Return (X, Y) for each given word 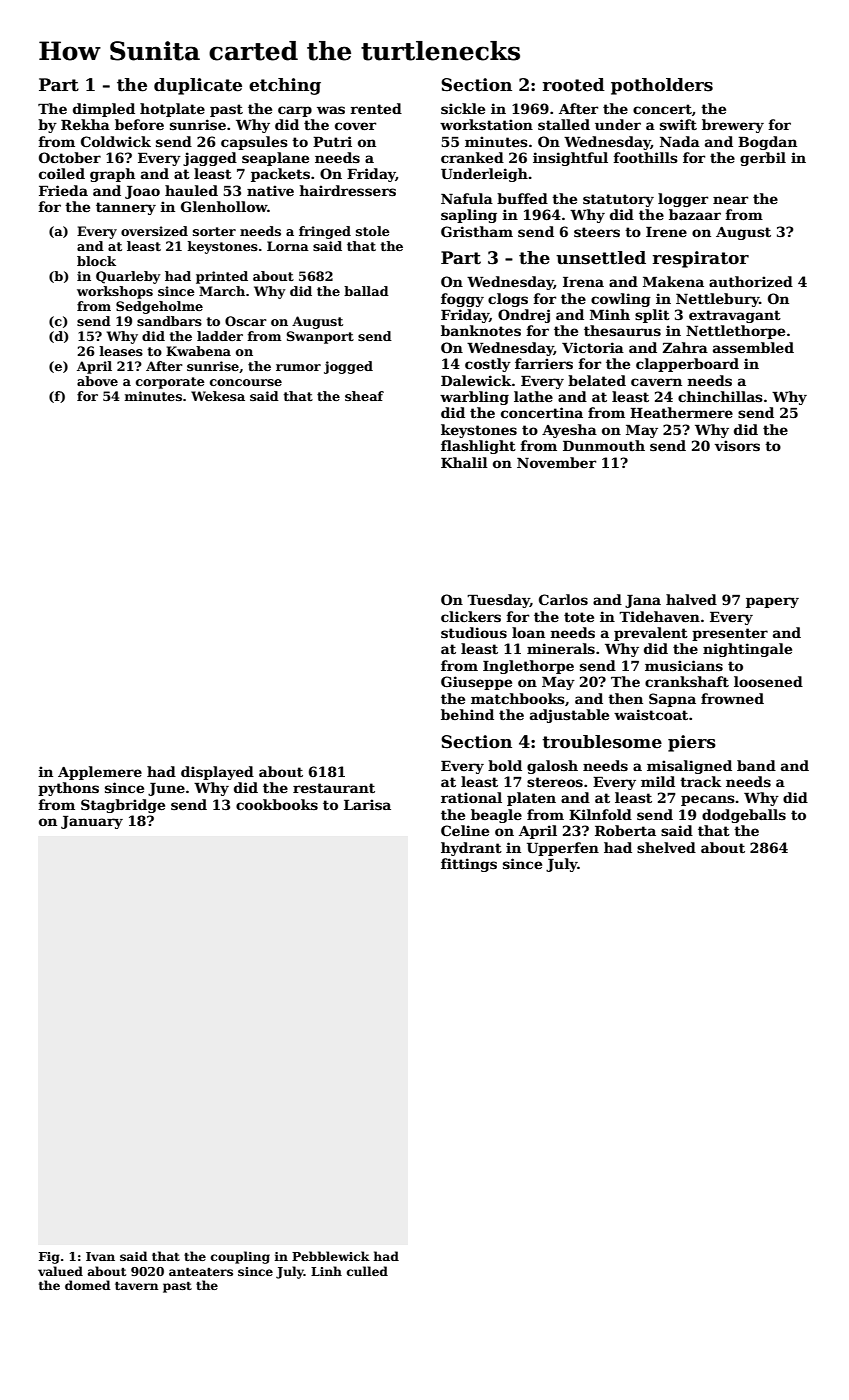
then (625, 698)
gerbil (763, 159)
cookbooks (277, 804)
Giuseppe (476, 683)
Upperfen (563, 849)
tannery (126, 208)
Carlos (563, 599)
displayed (217, 773)
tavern (137, 1286)
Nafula (467, 198)
